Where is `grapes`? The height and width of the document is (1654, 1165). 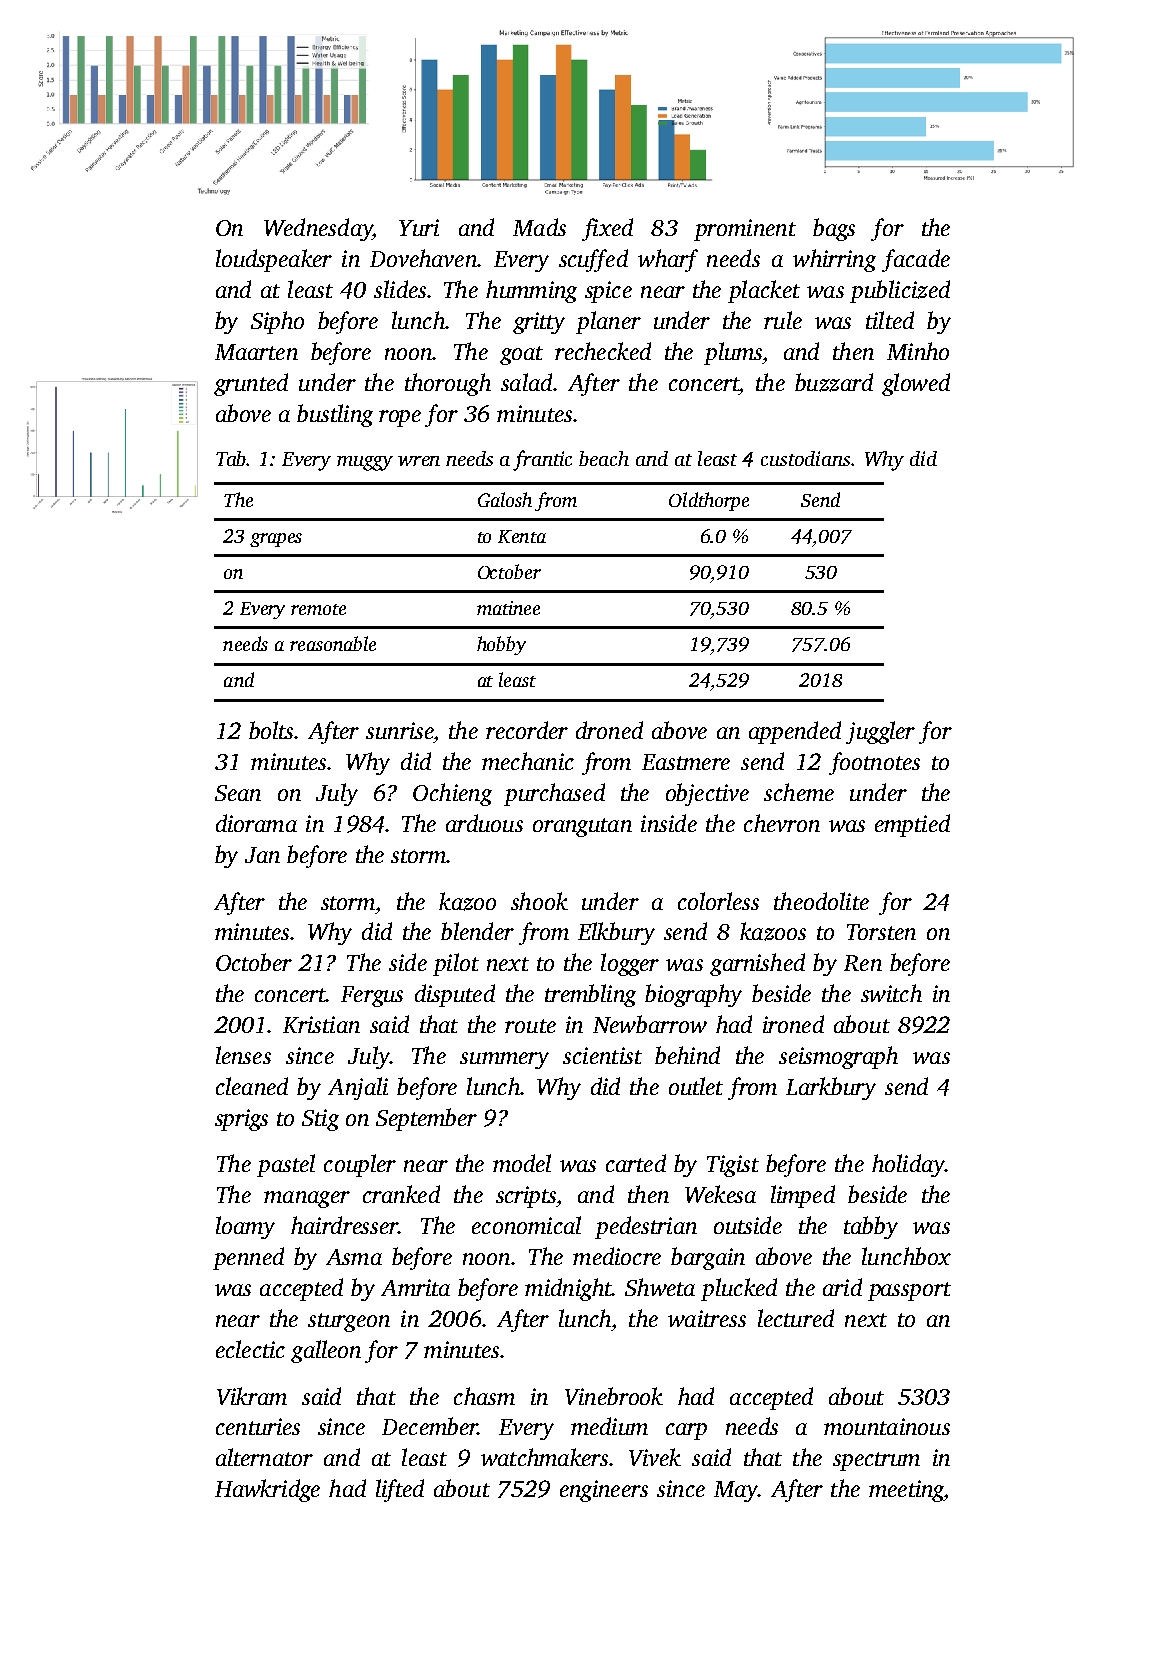
grapes is located at coordinates (276, 540).
